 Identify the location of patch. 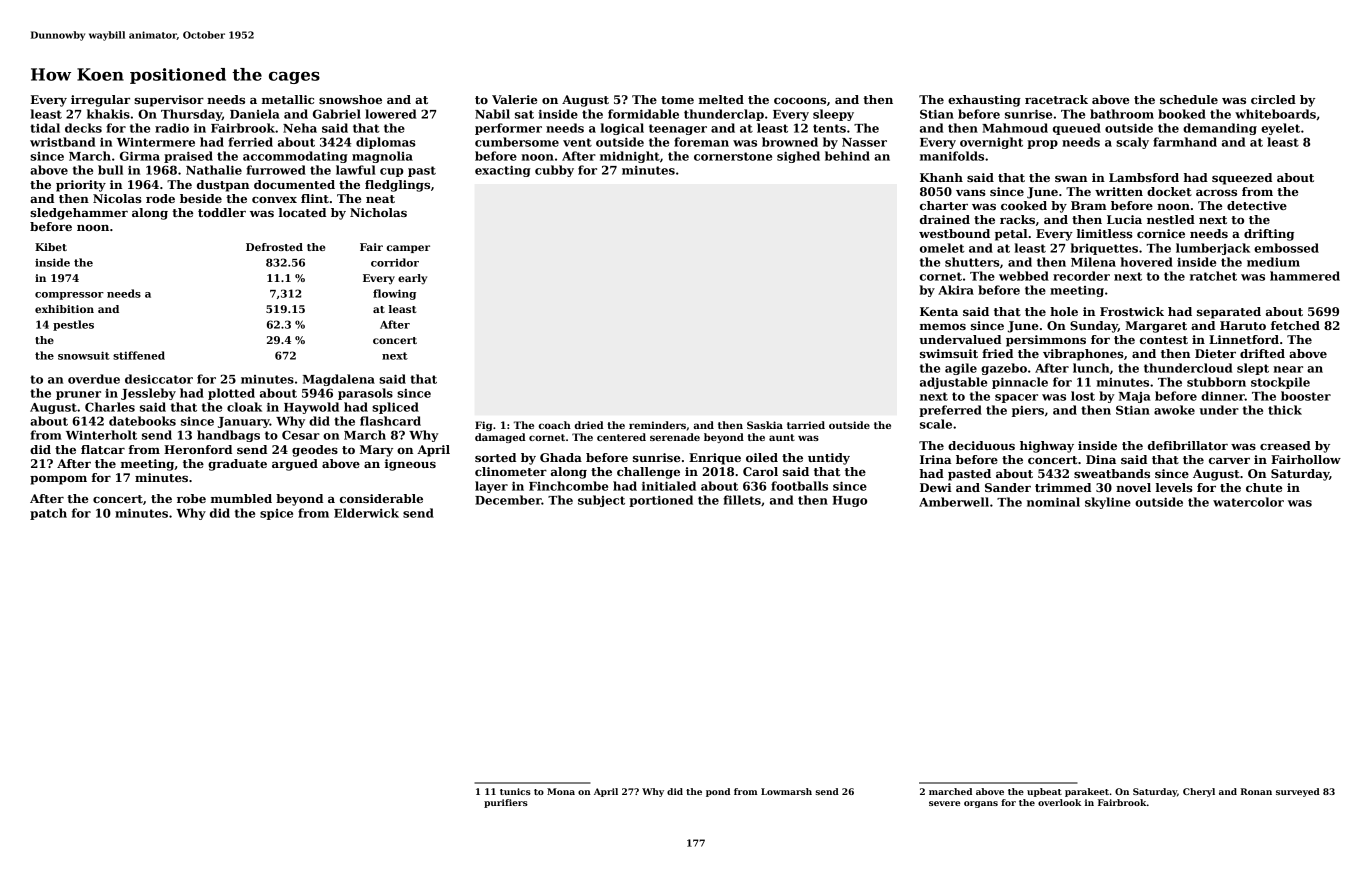
(48, 514).
